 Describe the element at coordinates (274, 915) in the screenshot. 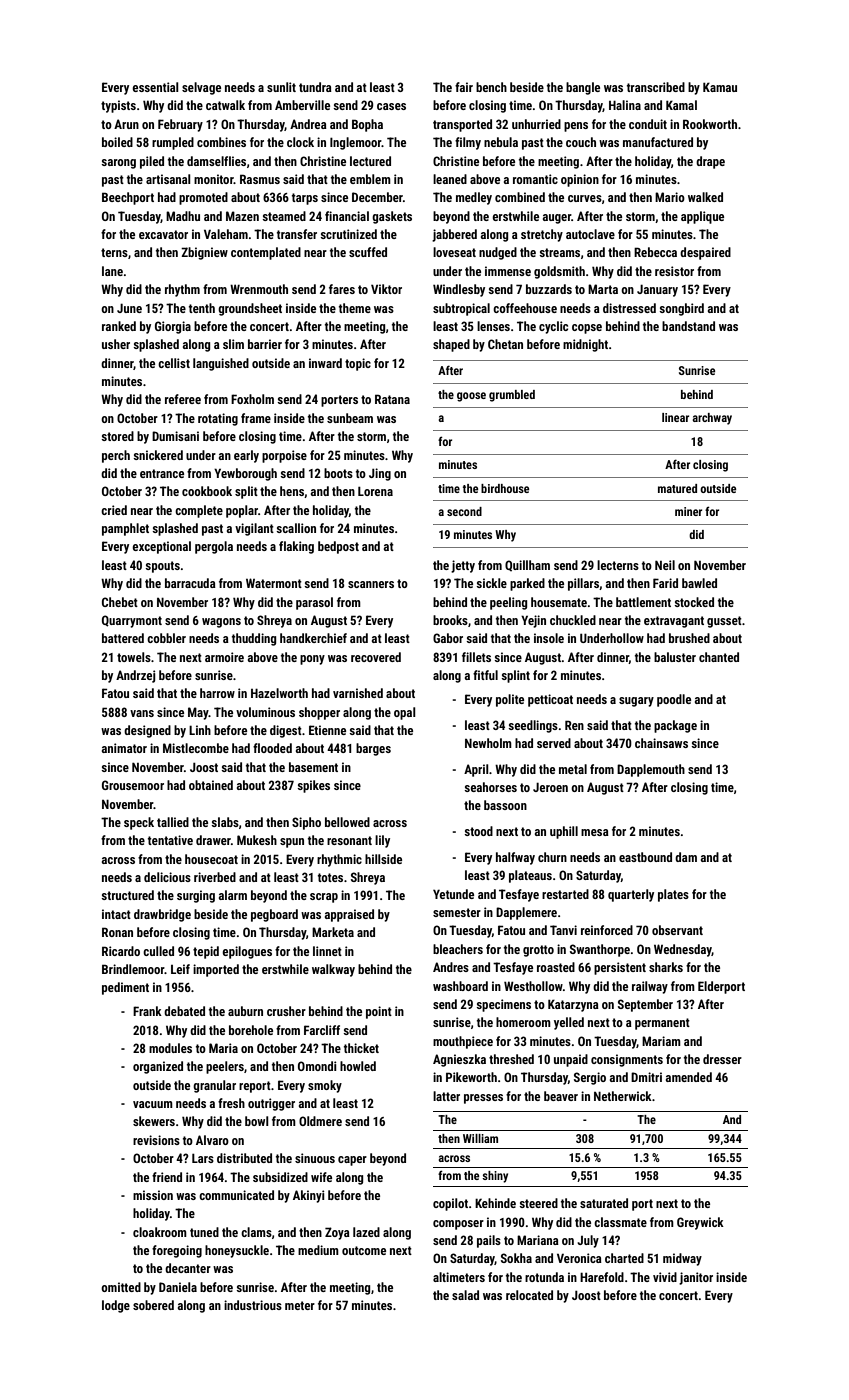

I see `pegboard` at that location.
